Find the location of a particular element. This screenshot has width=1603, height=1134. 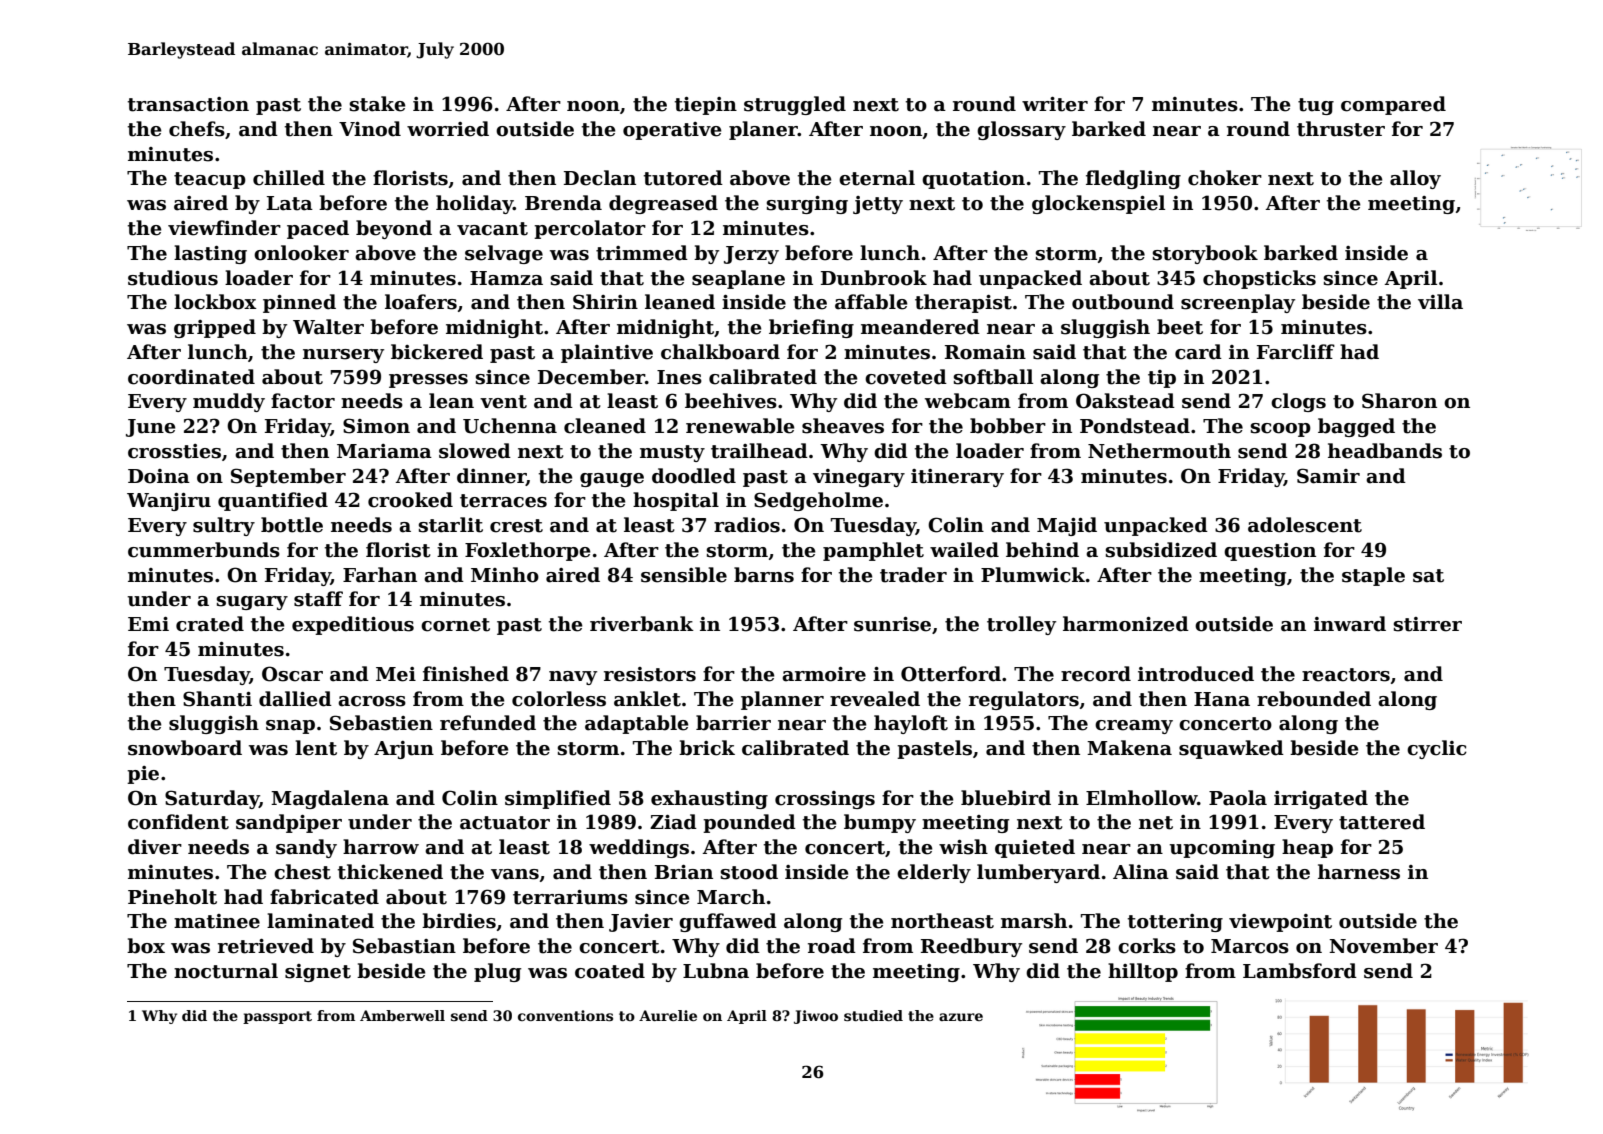

Otterford is located at coordinates (951, 674).
